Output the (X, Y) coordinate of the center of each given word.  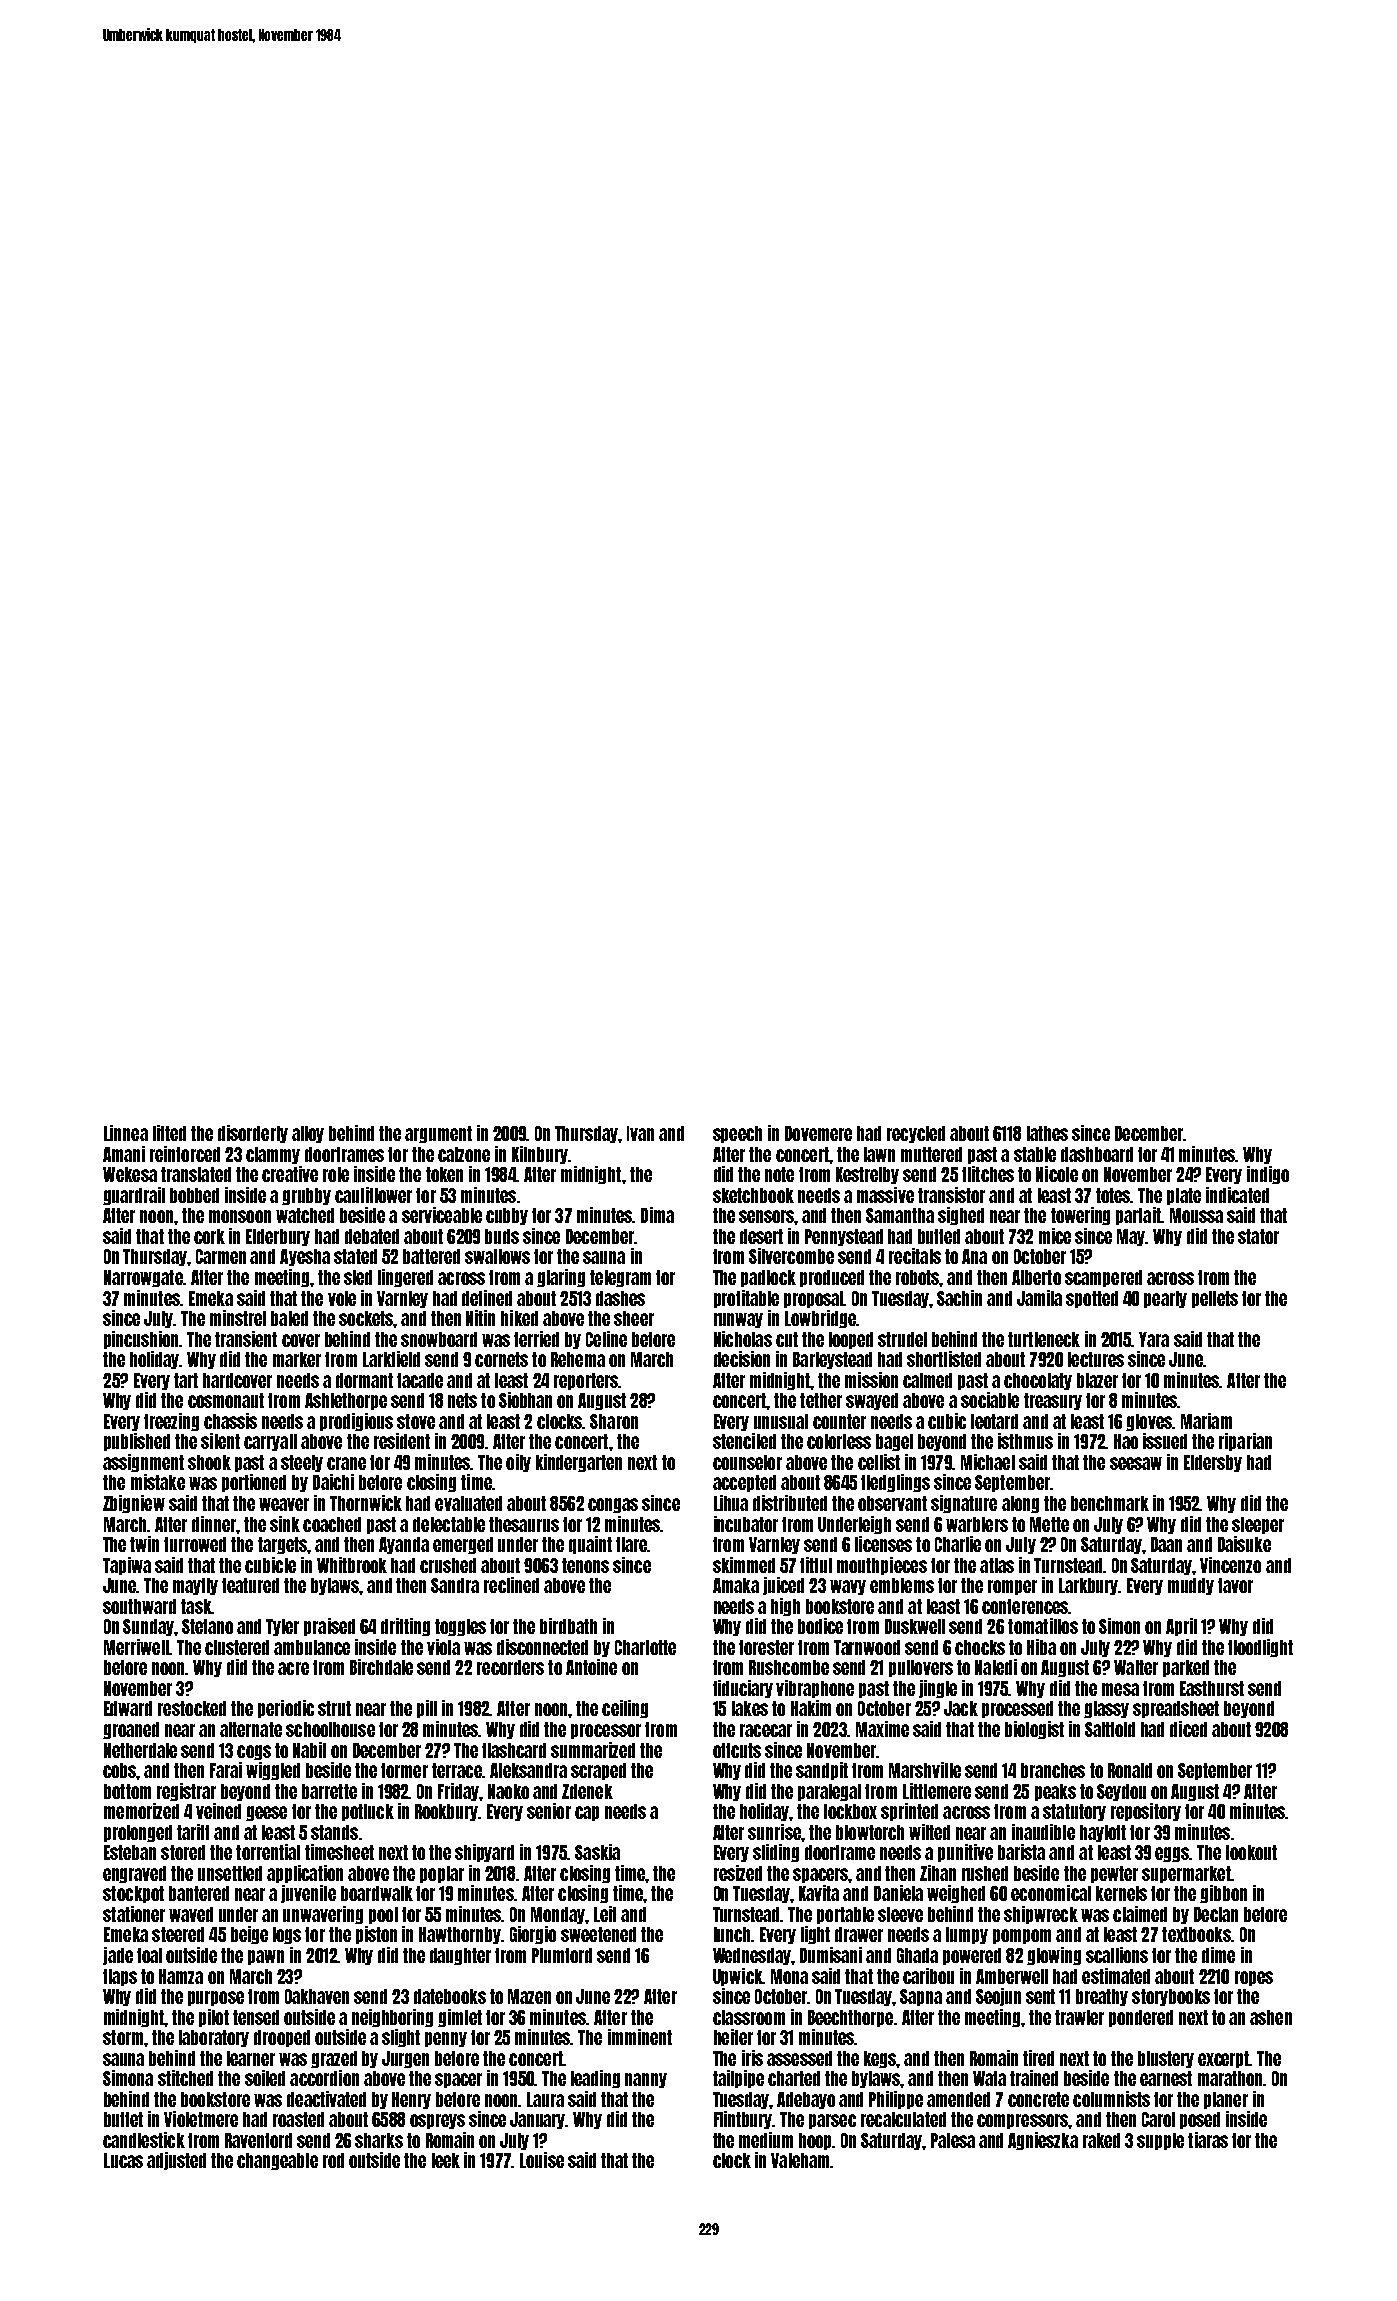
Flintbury (743, 2120)
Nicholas (743, 1339)
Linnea (126, 1133)
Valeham (800, 2160)
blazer (1097, 1380)
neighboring (392, 2018)
